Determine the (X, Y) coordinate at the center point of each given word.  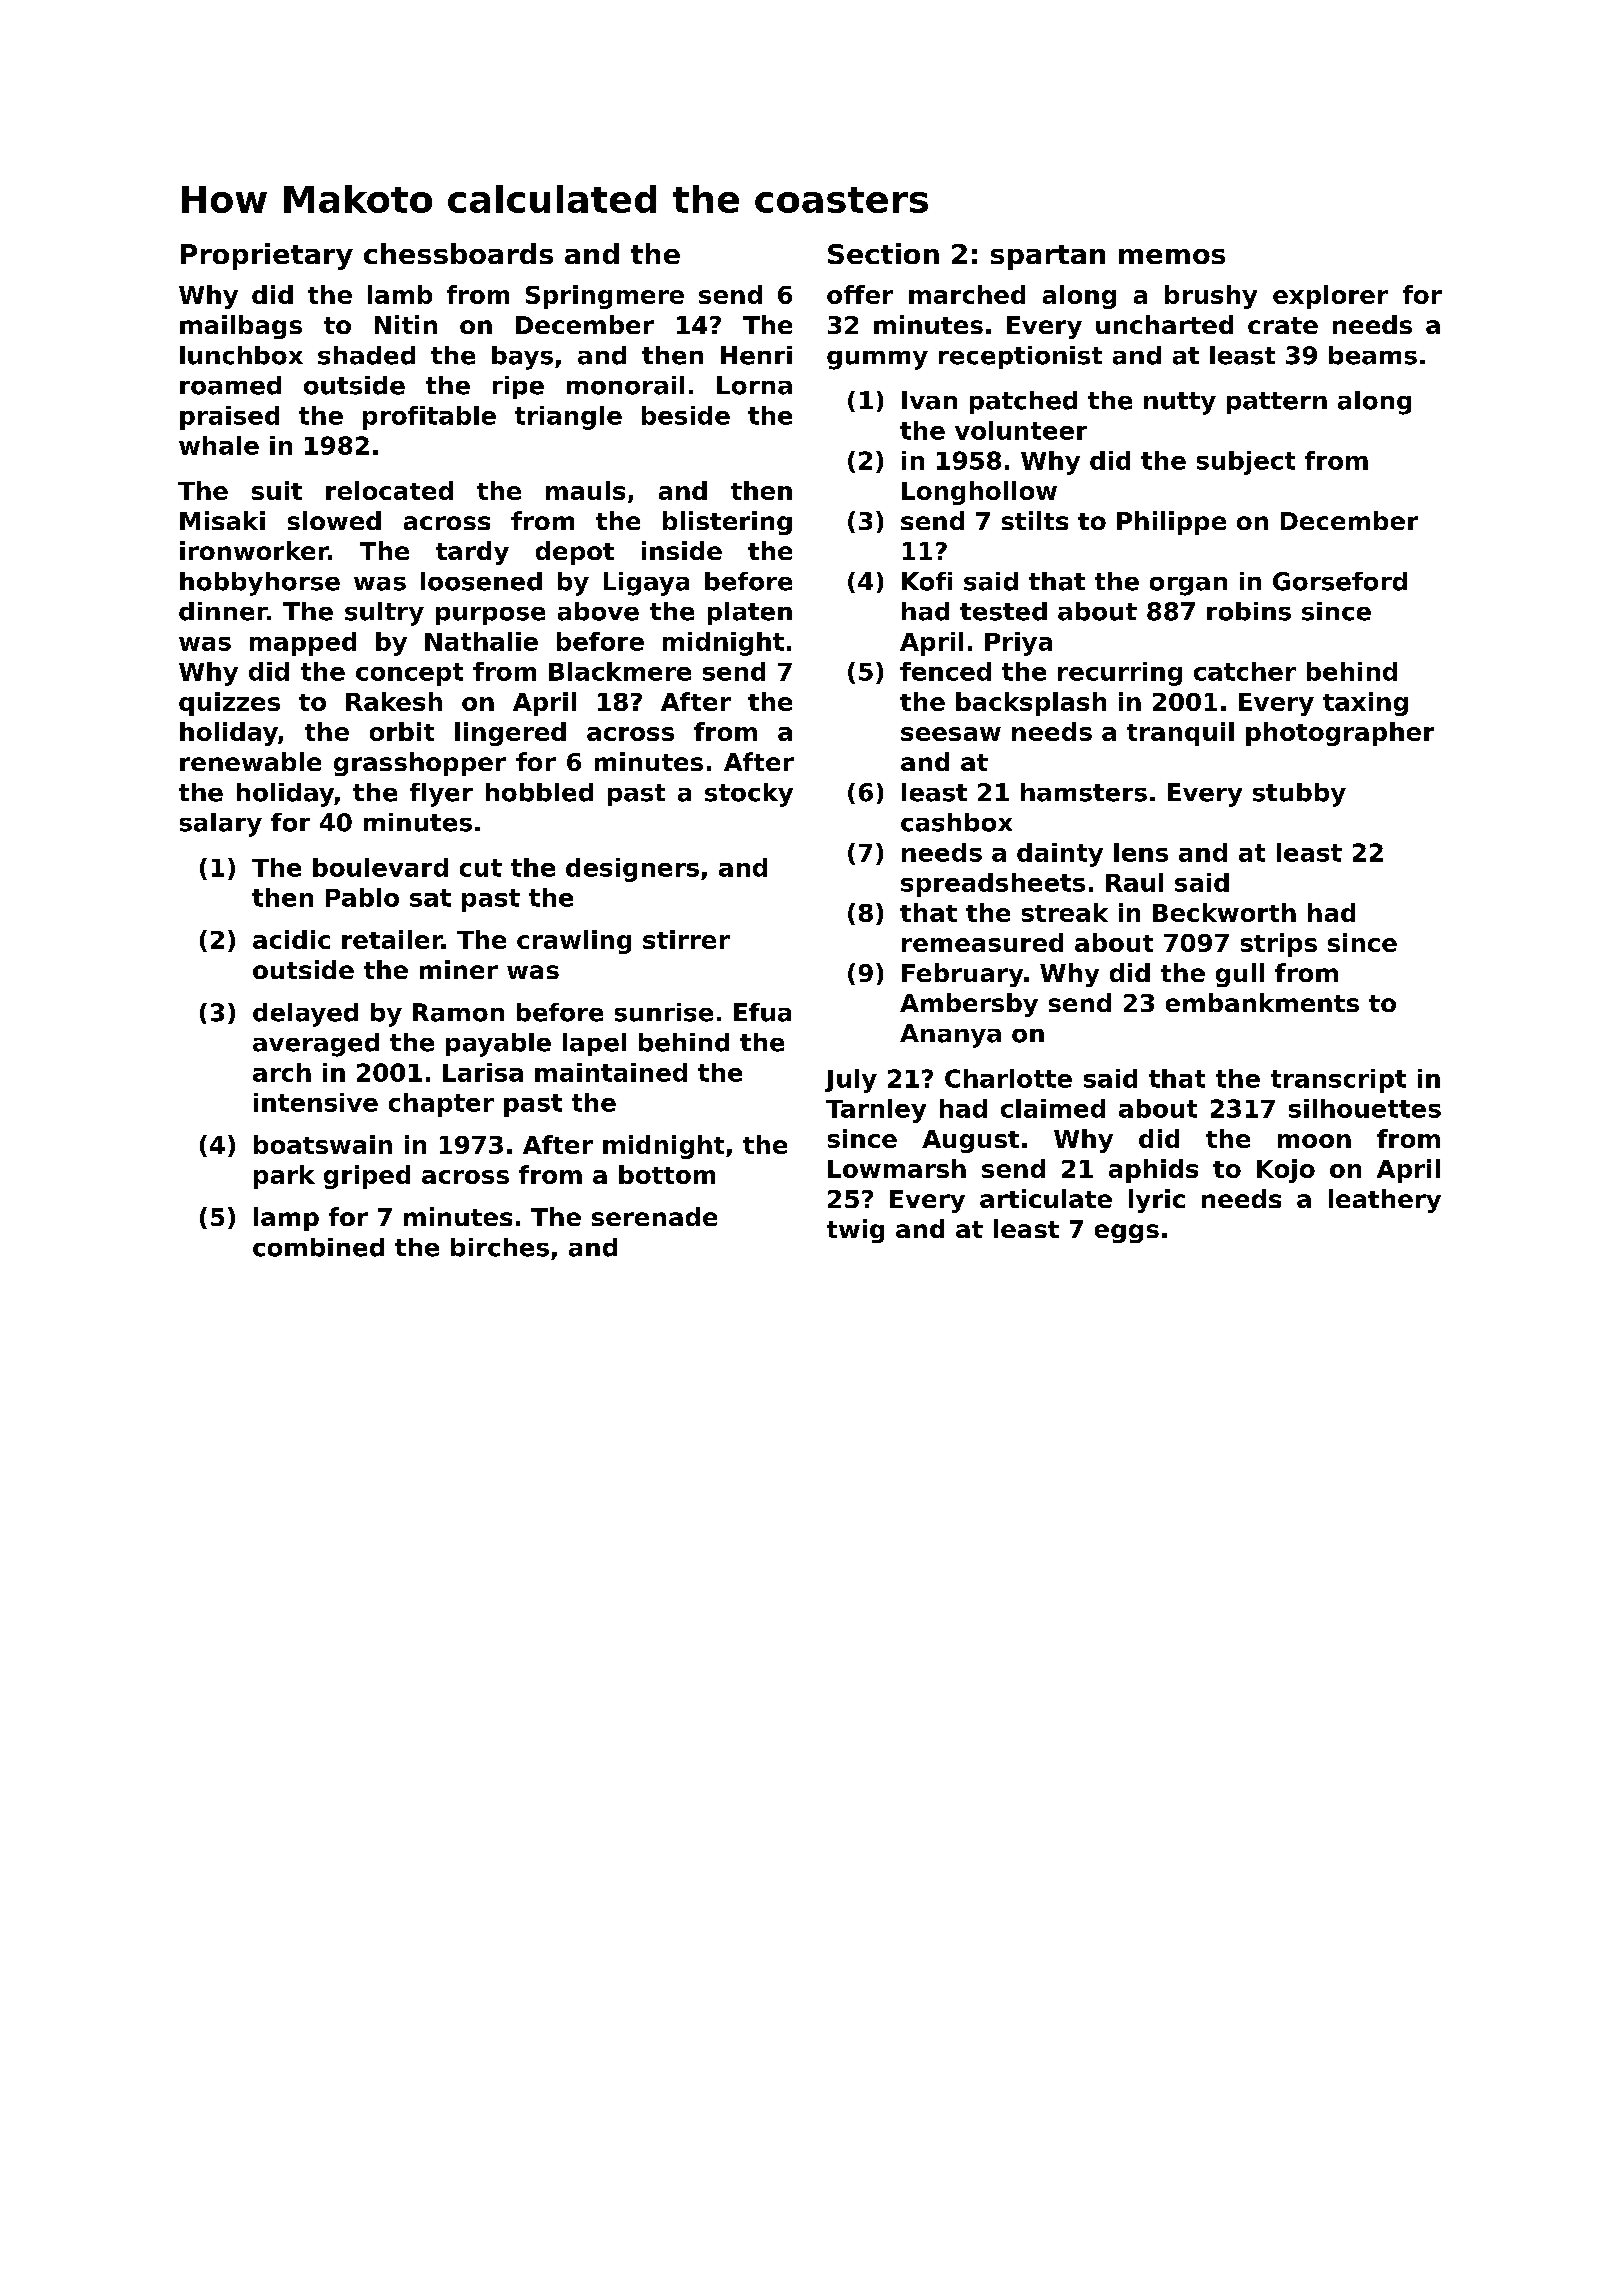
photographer (1340, 734)
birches (500, 1247)
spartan (1048, 257)
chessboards (458, 253)
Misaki (222, 520)
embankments (1262, 1002)
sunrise (664, 1012)
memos (1172, 256)
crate (1283, 325)
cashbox (956, 822)
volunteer (1021, 430)
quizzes (229, 704)
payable (498, 1045)
